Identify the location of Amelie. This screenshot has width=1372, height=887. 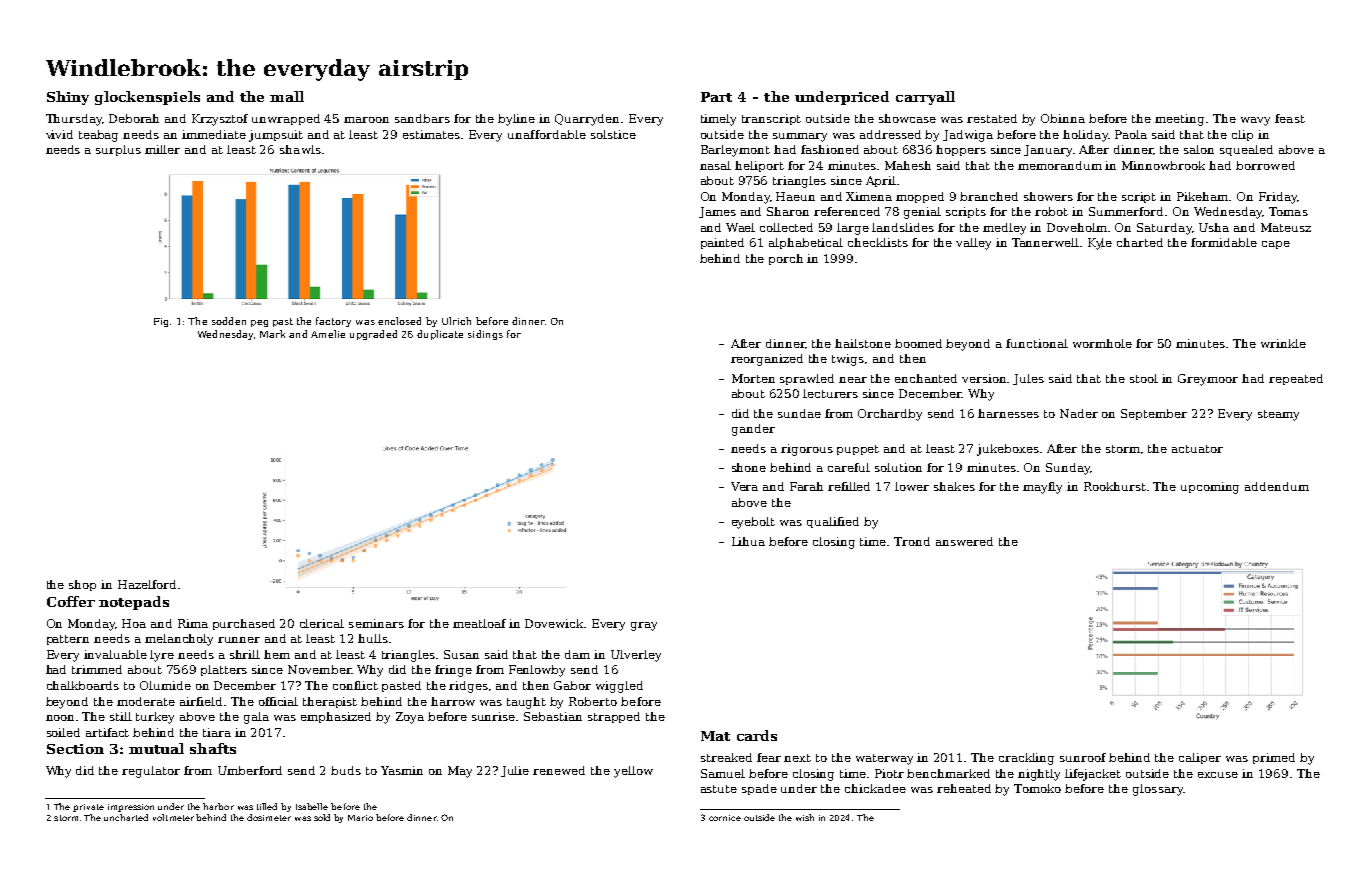
(328, 334).
